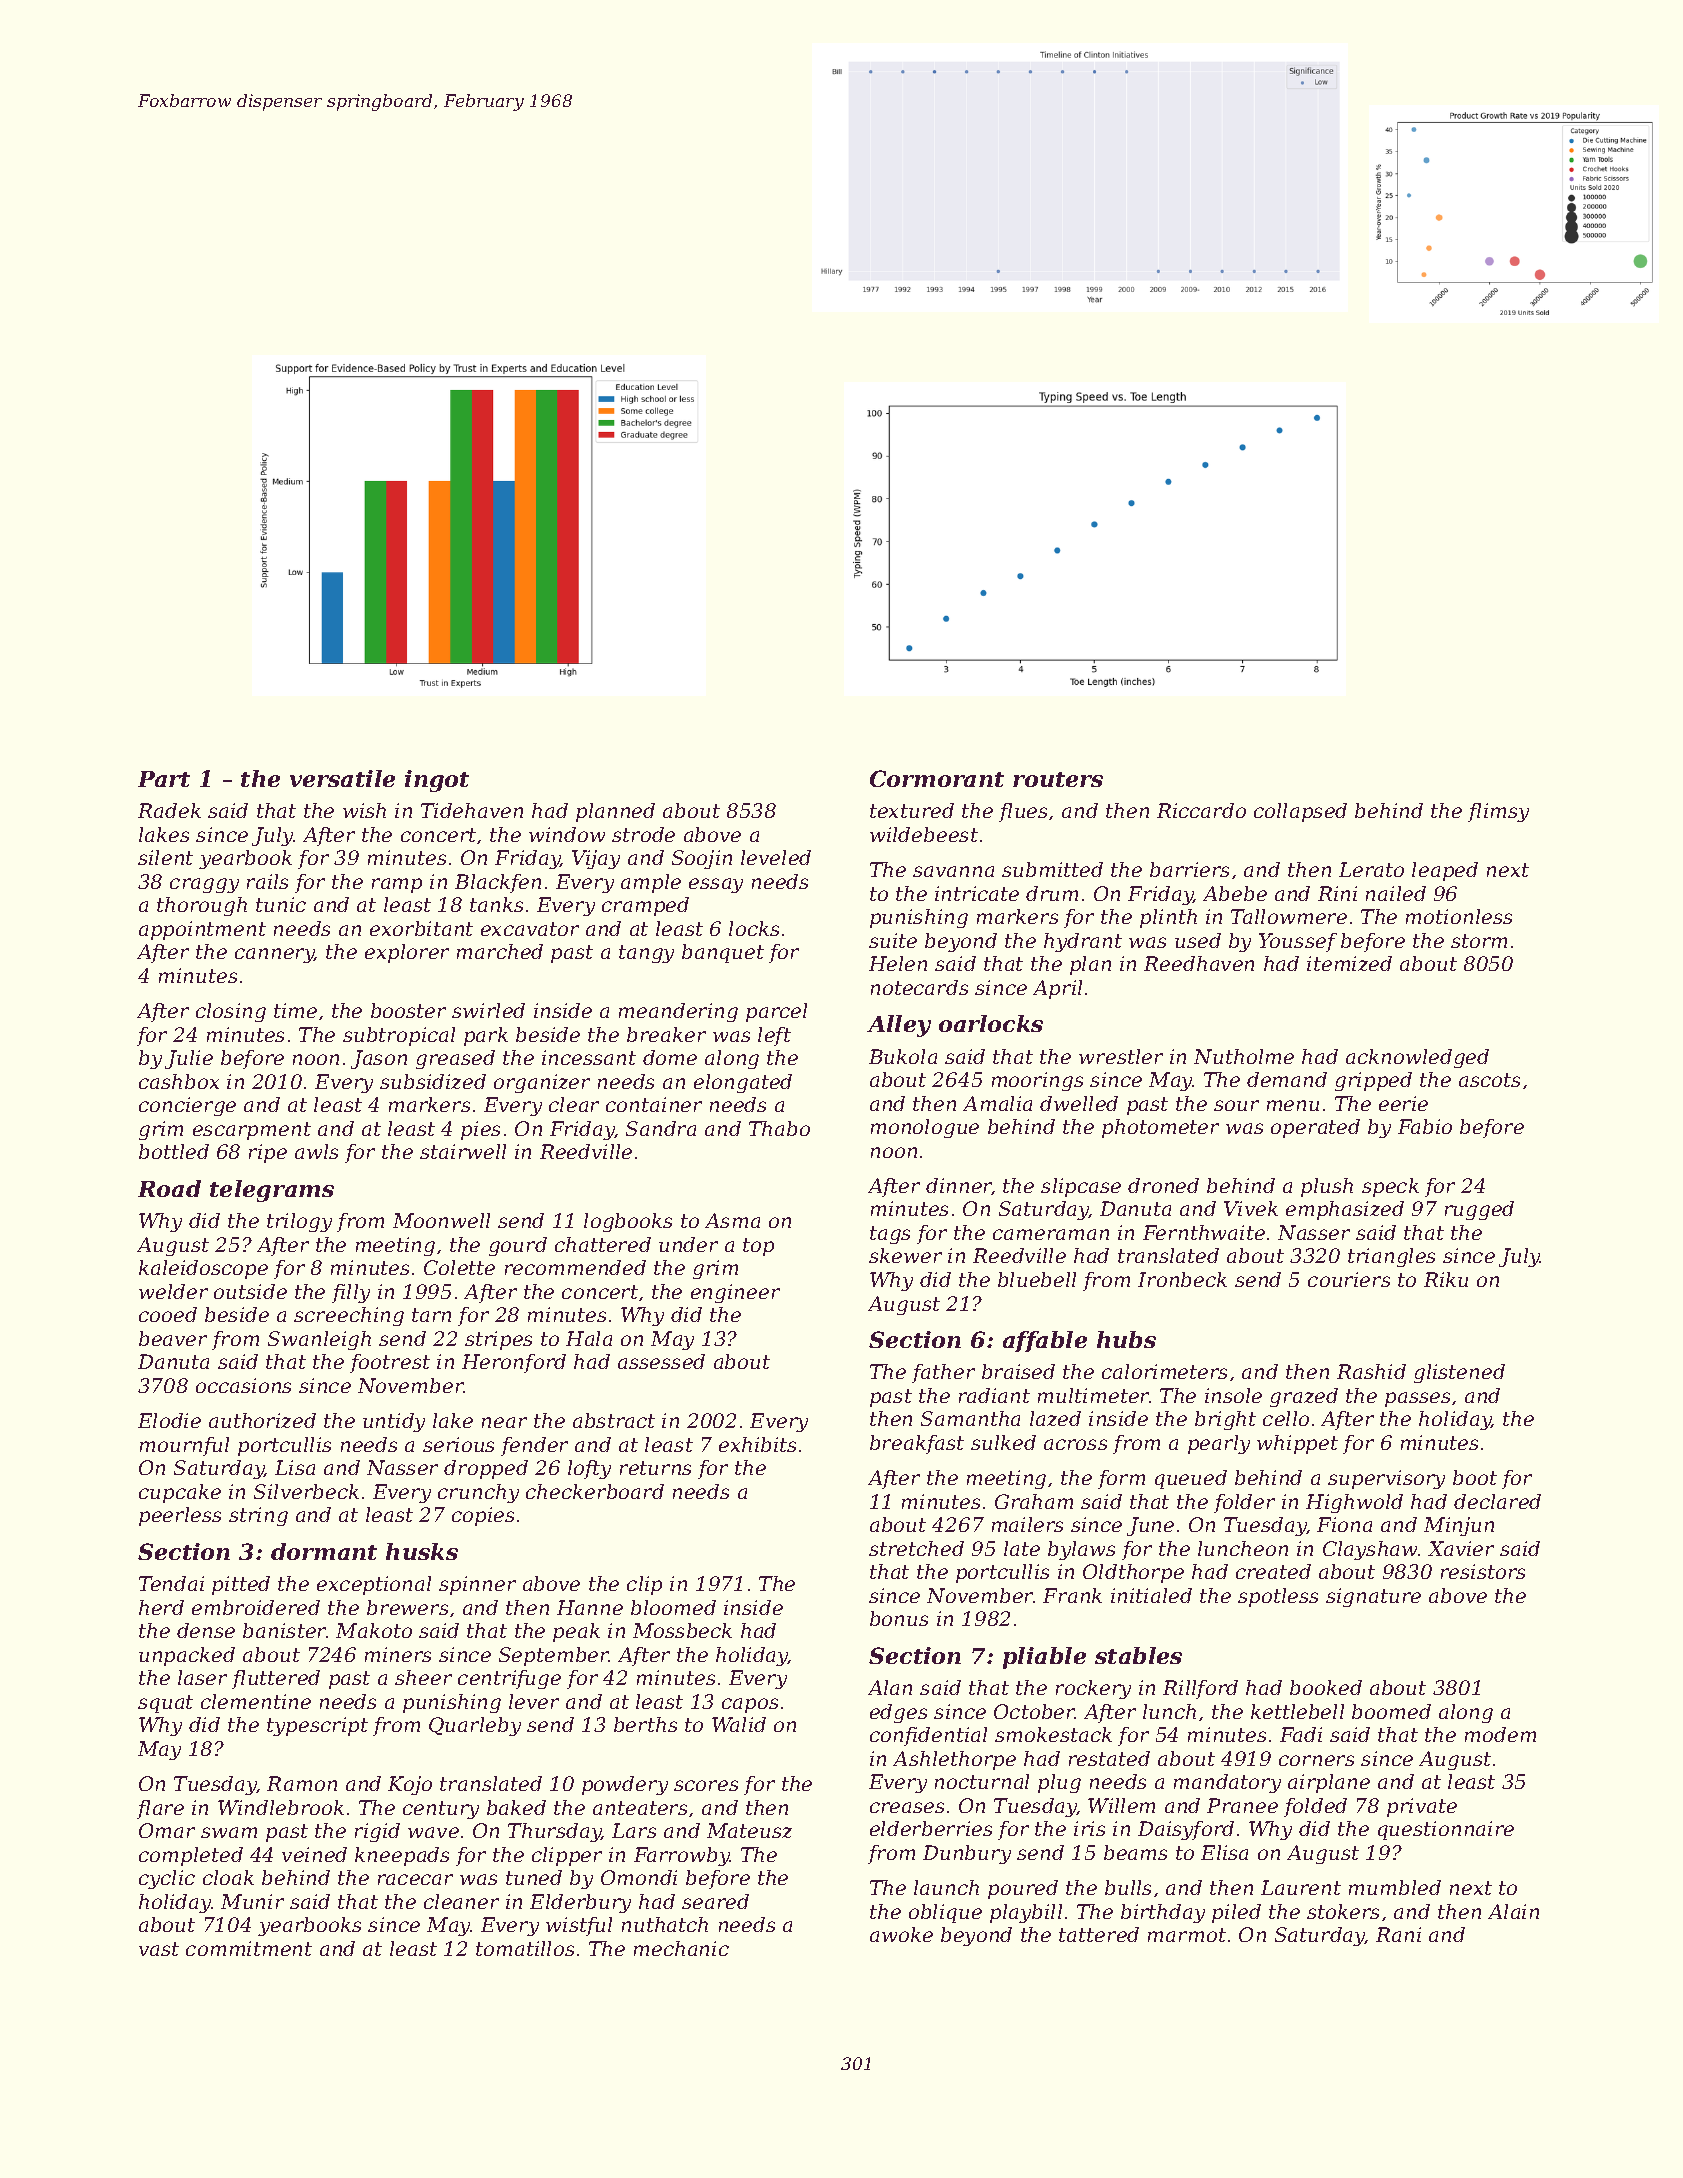 The height and width of the screenshot is (2178, 1683). What do you see at coordinates (437, 781) in the screenshot?
I see `ingot` at bounding box center [437, 781].
